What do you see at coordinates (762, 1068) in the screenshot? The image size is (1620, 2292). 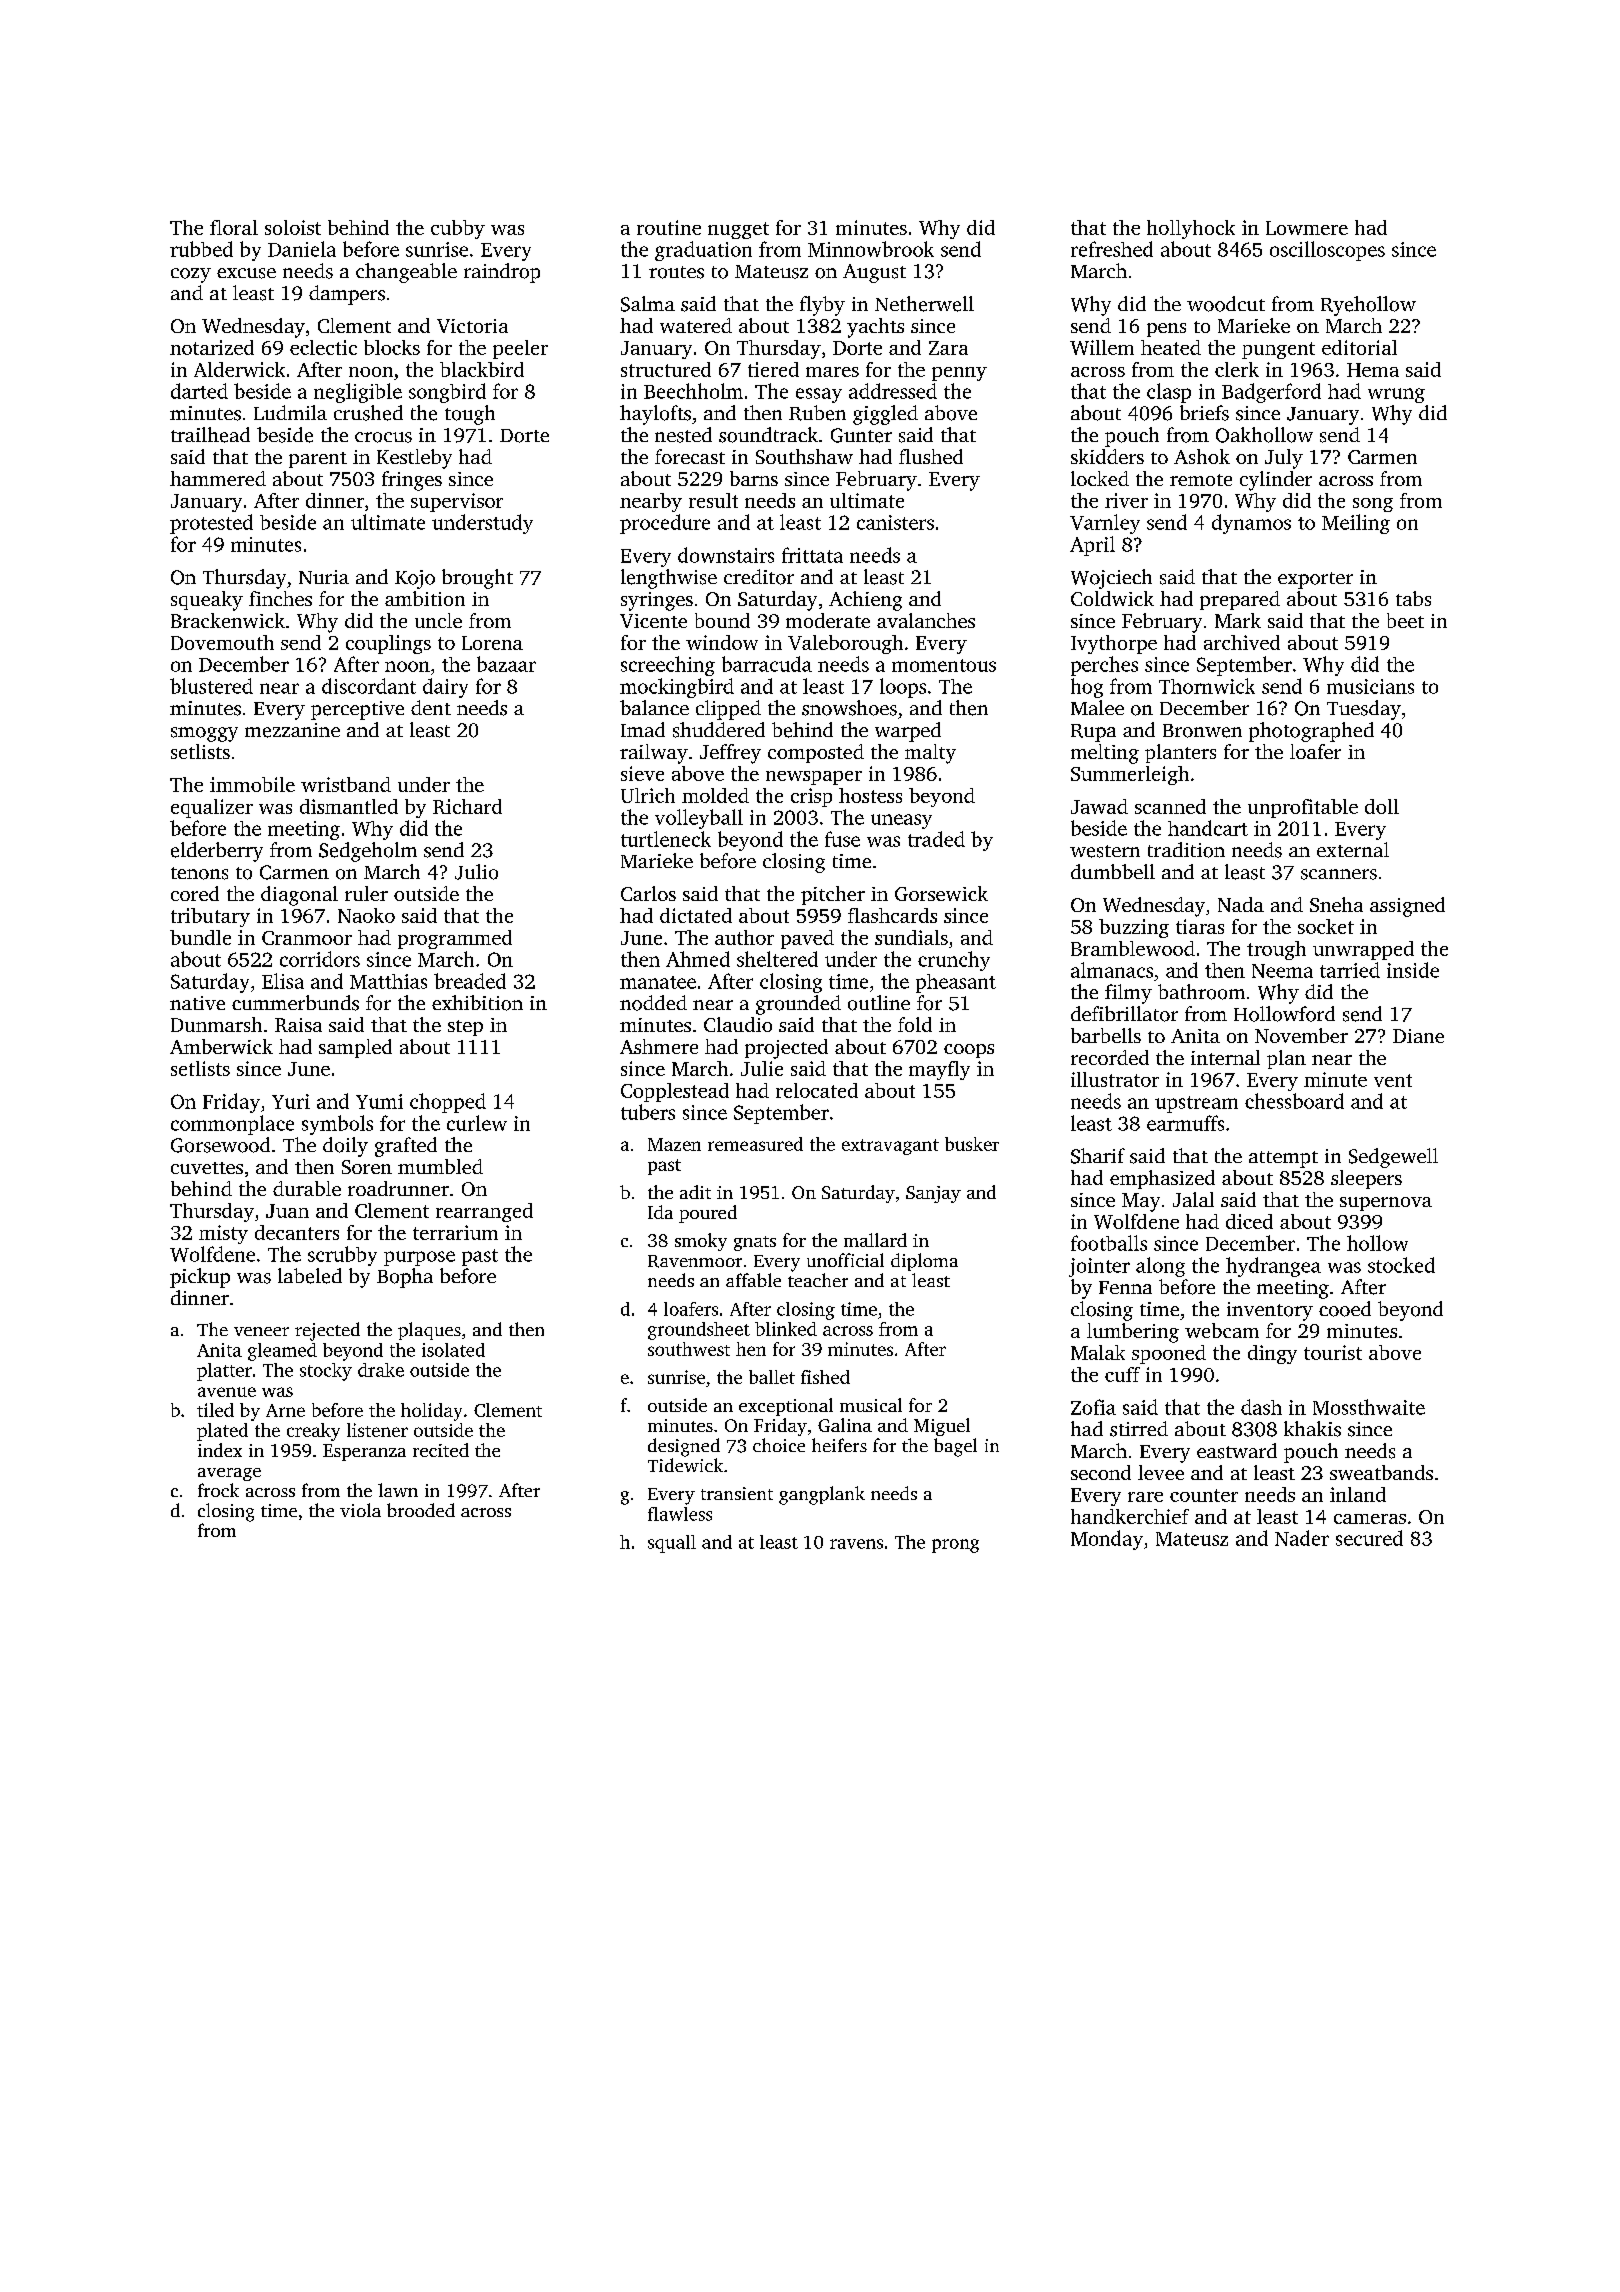 I see `Julie` at bounding box center [762, 1068].
